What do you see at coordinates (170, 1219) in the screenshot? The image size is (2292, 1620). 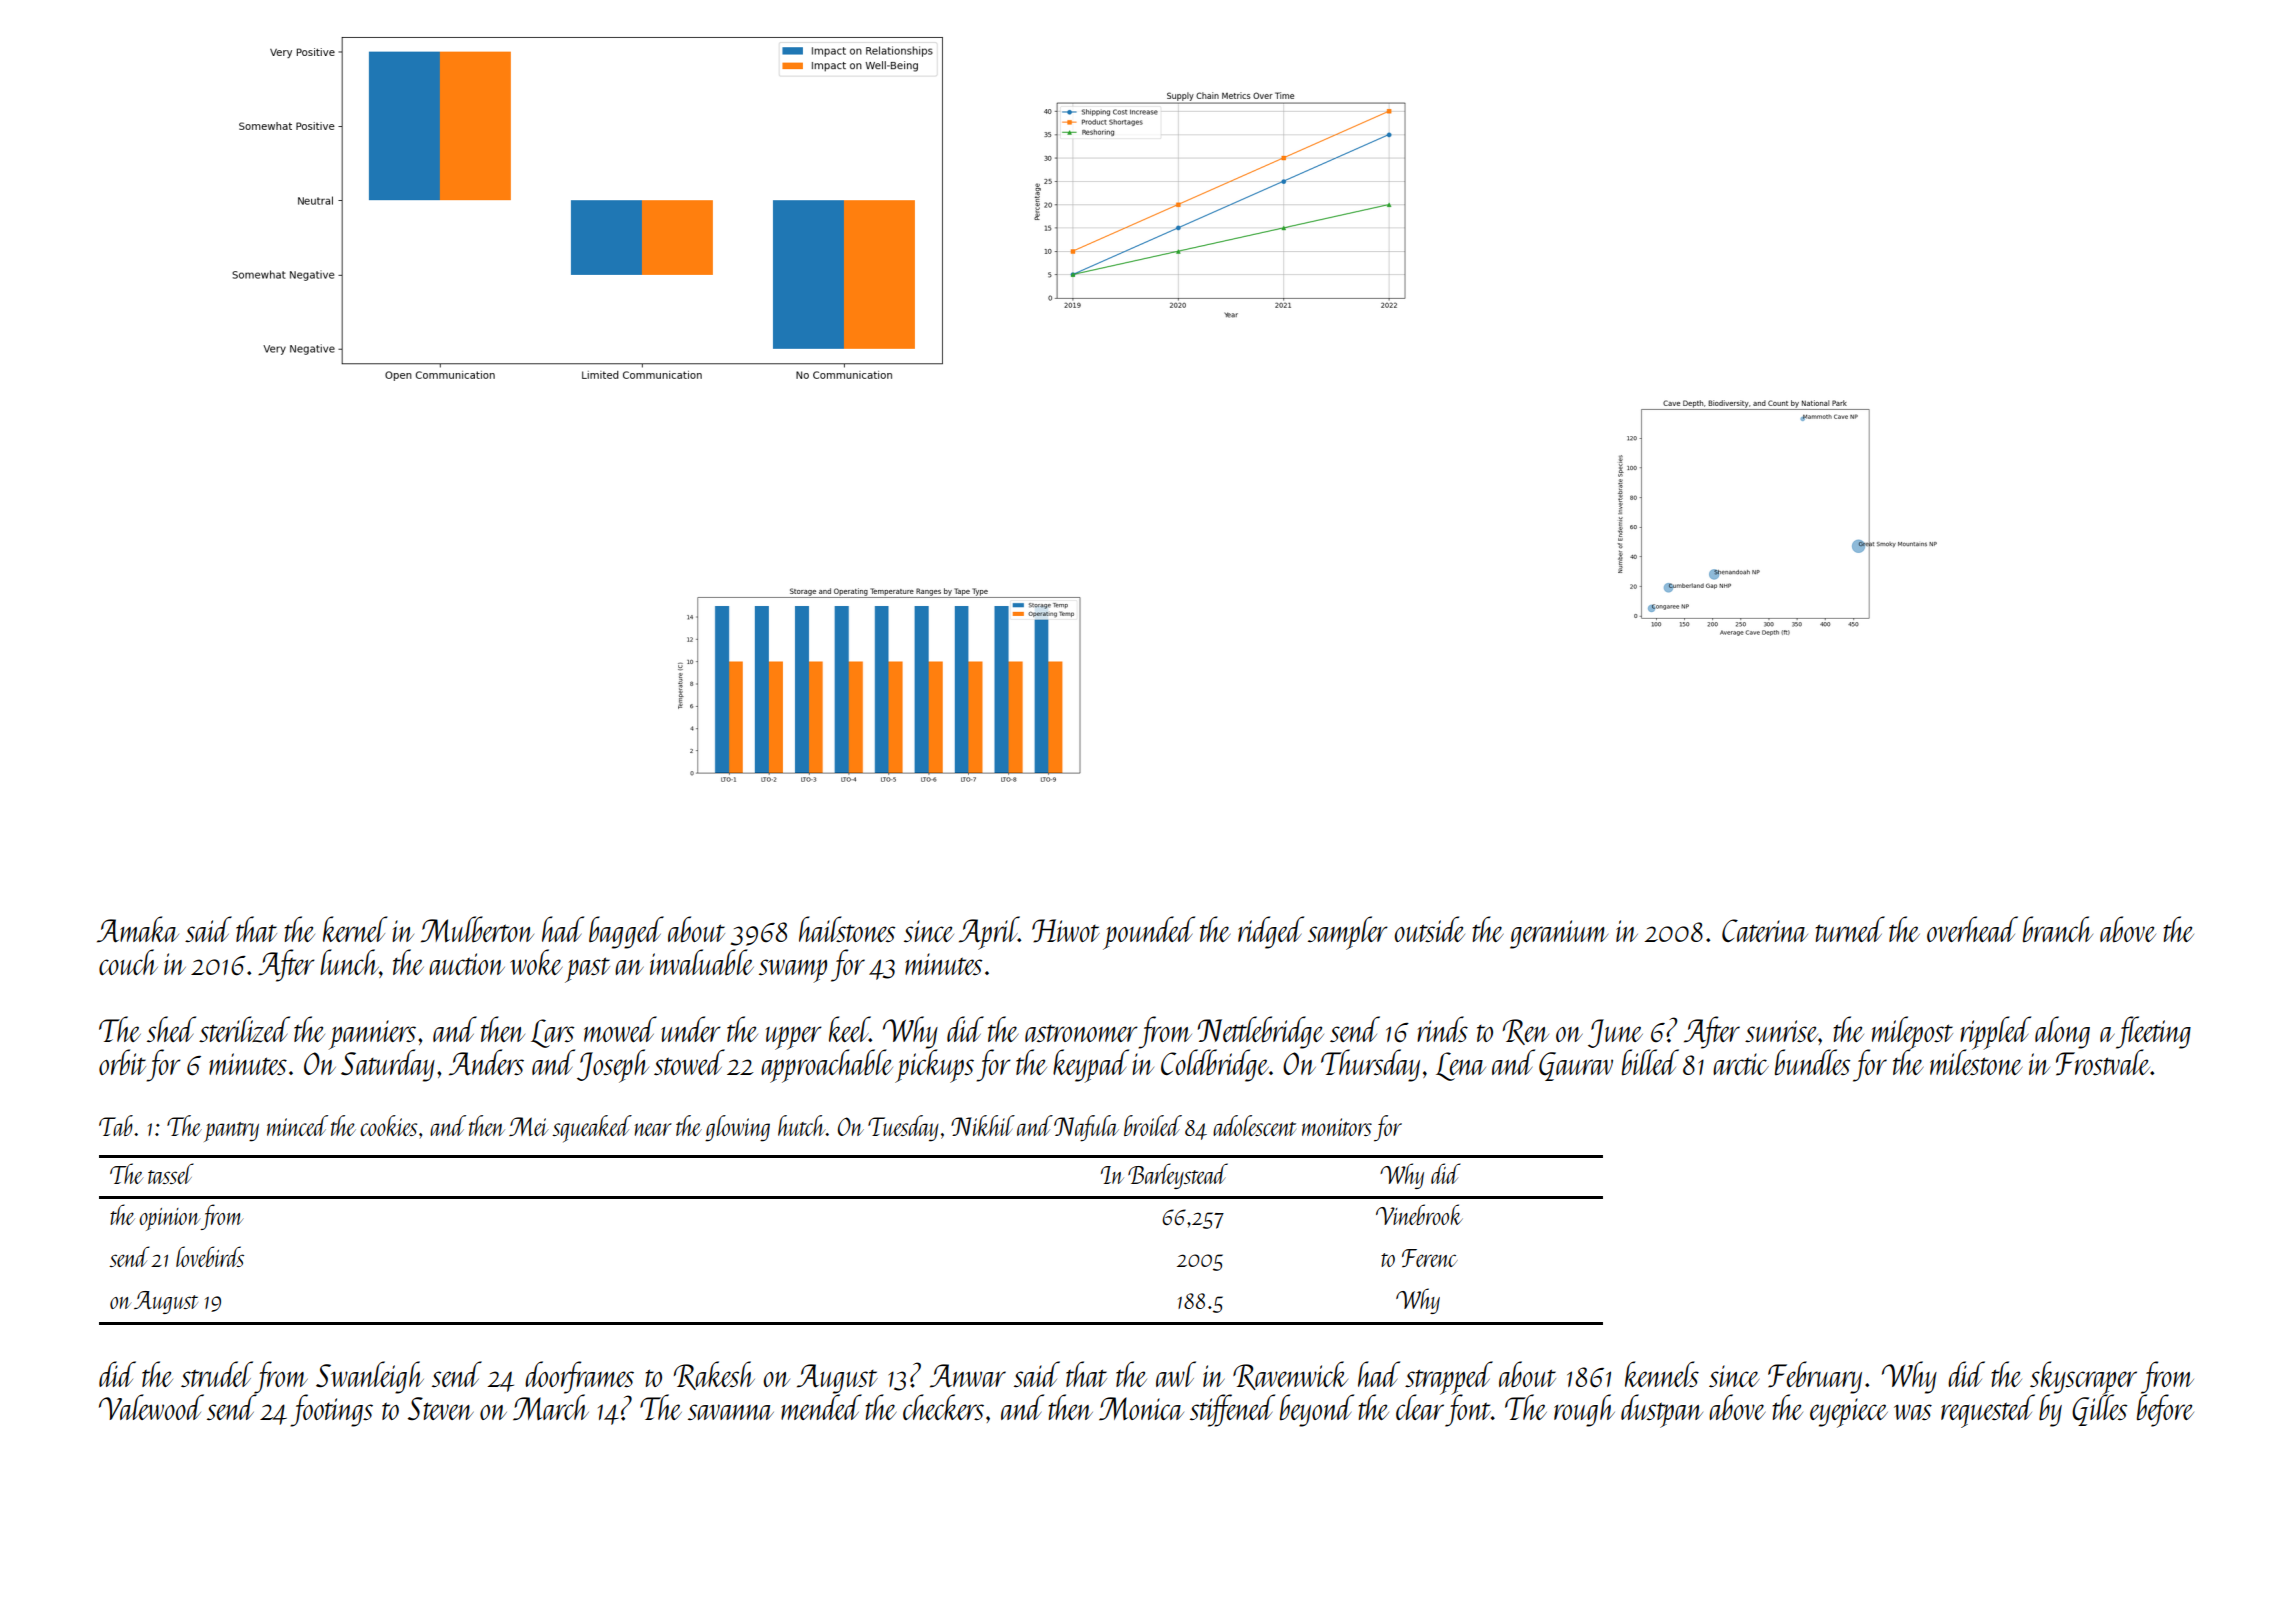 I see `opinion` at bounding box center [170, 1219].
